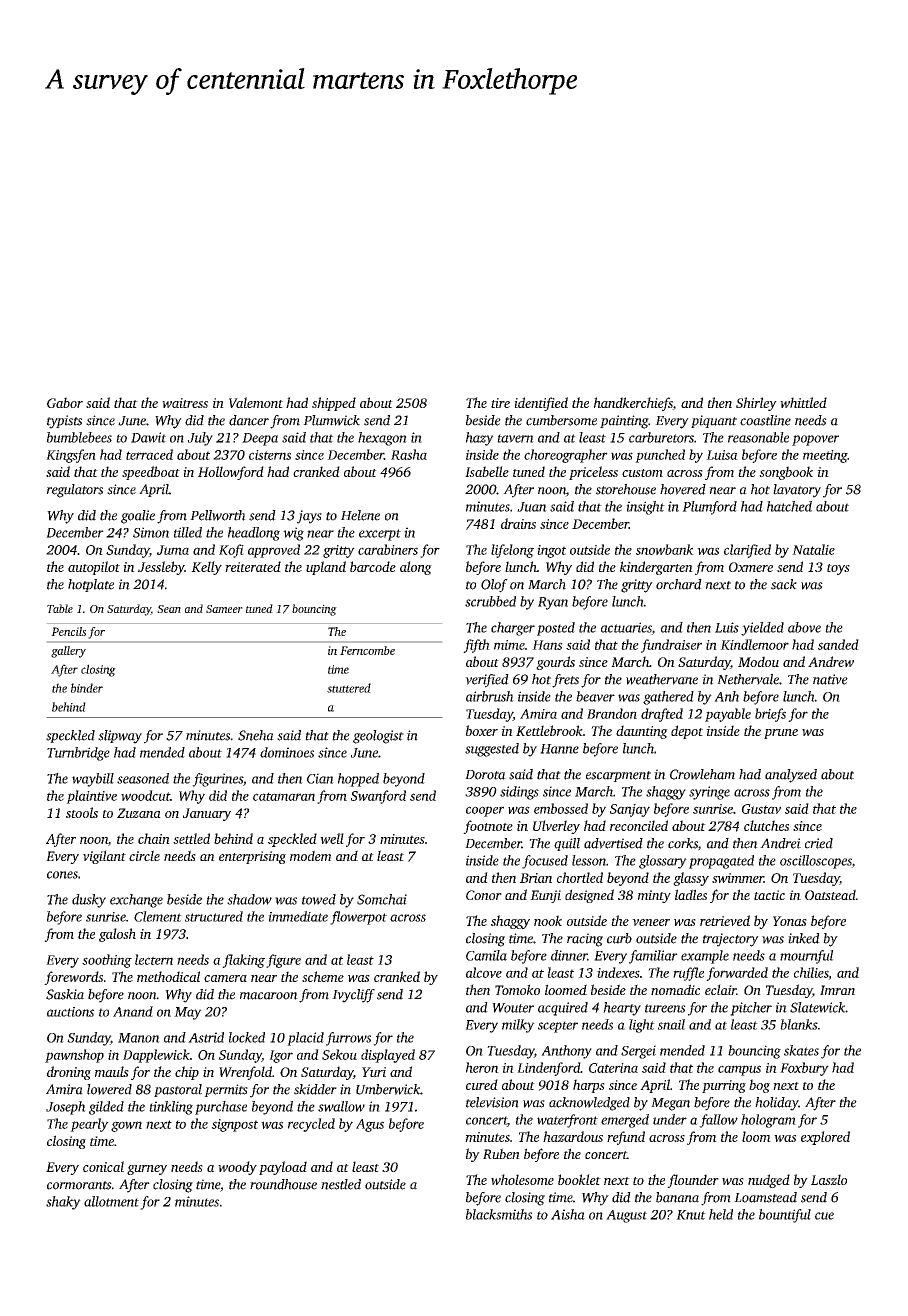 The image size is (908, 1316). What do you see at coordinates (111, 1201) in the screenshot?
I see `allotment` at bounding box center [111, 1201].
